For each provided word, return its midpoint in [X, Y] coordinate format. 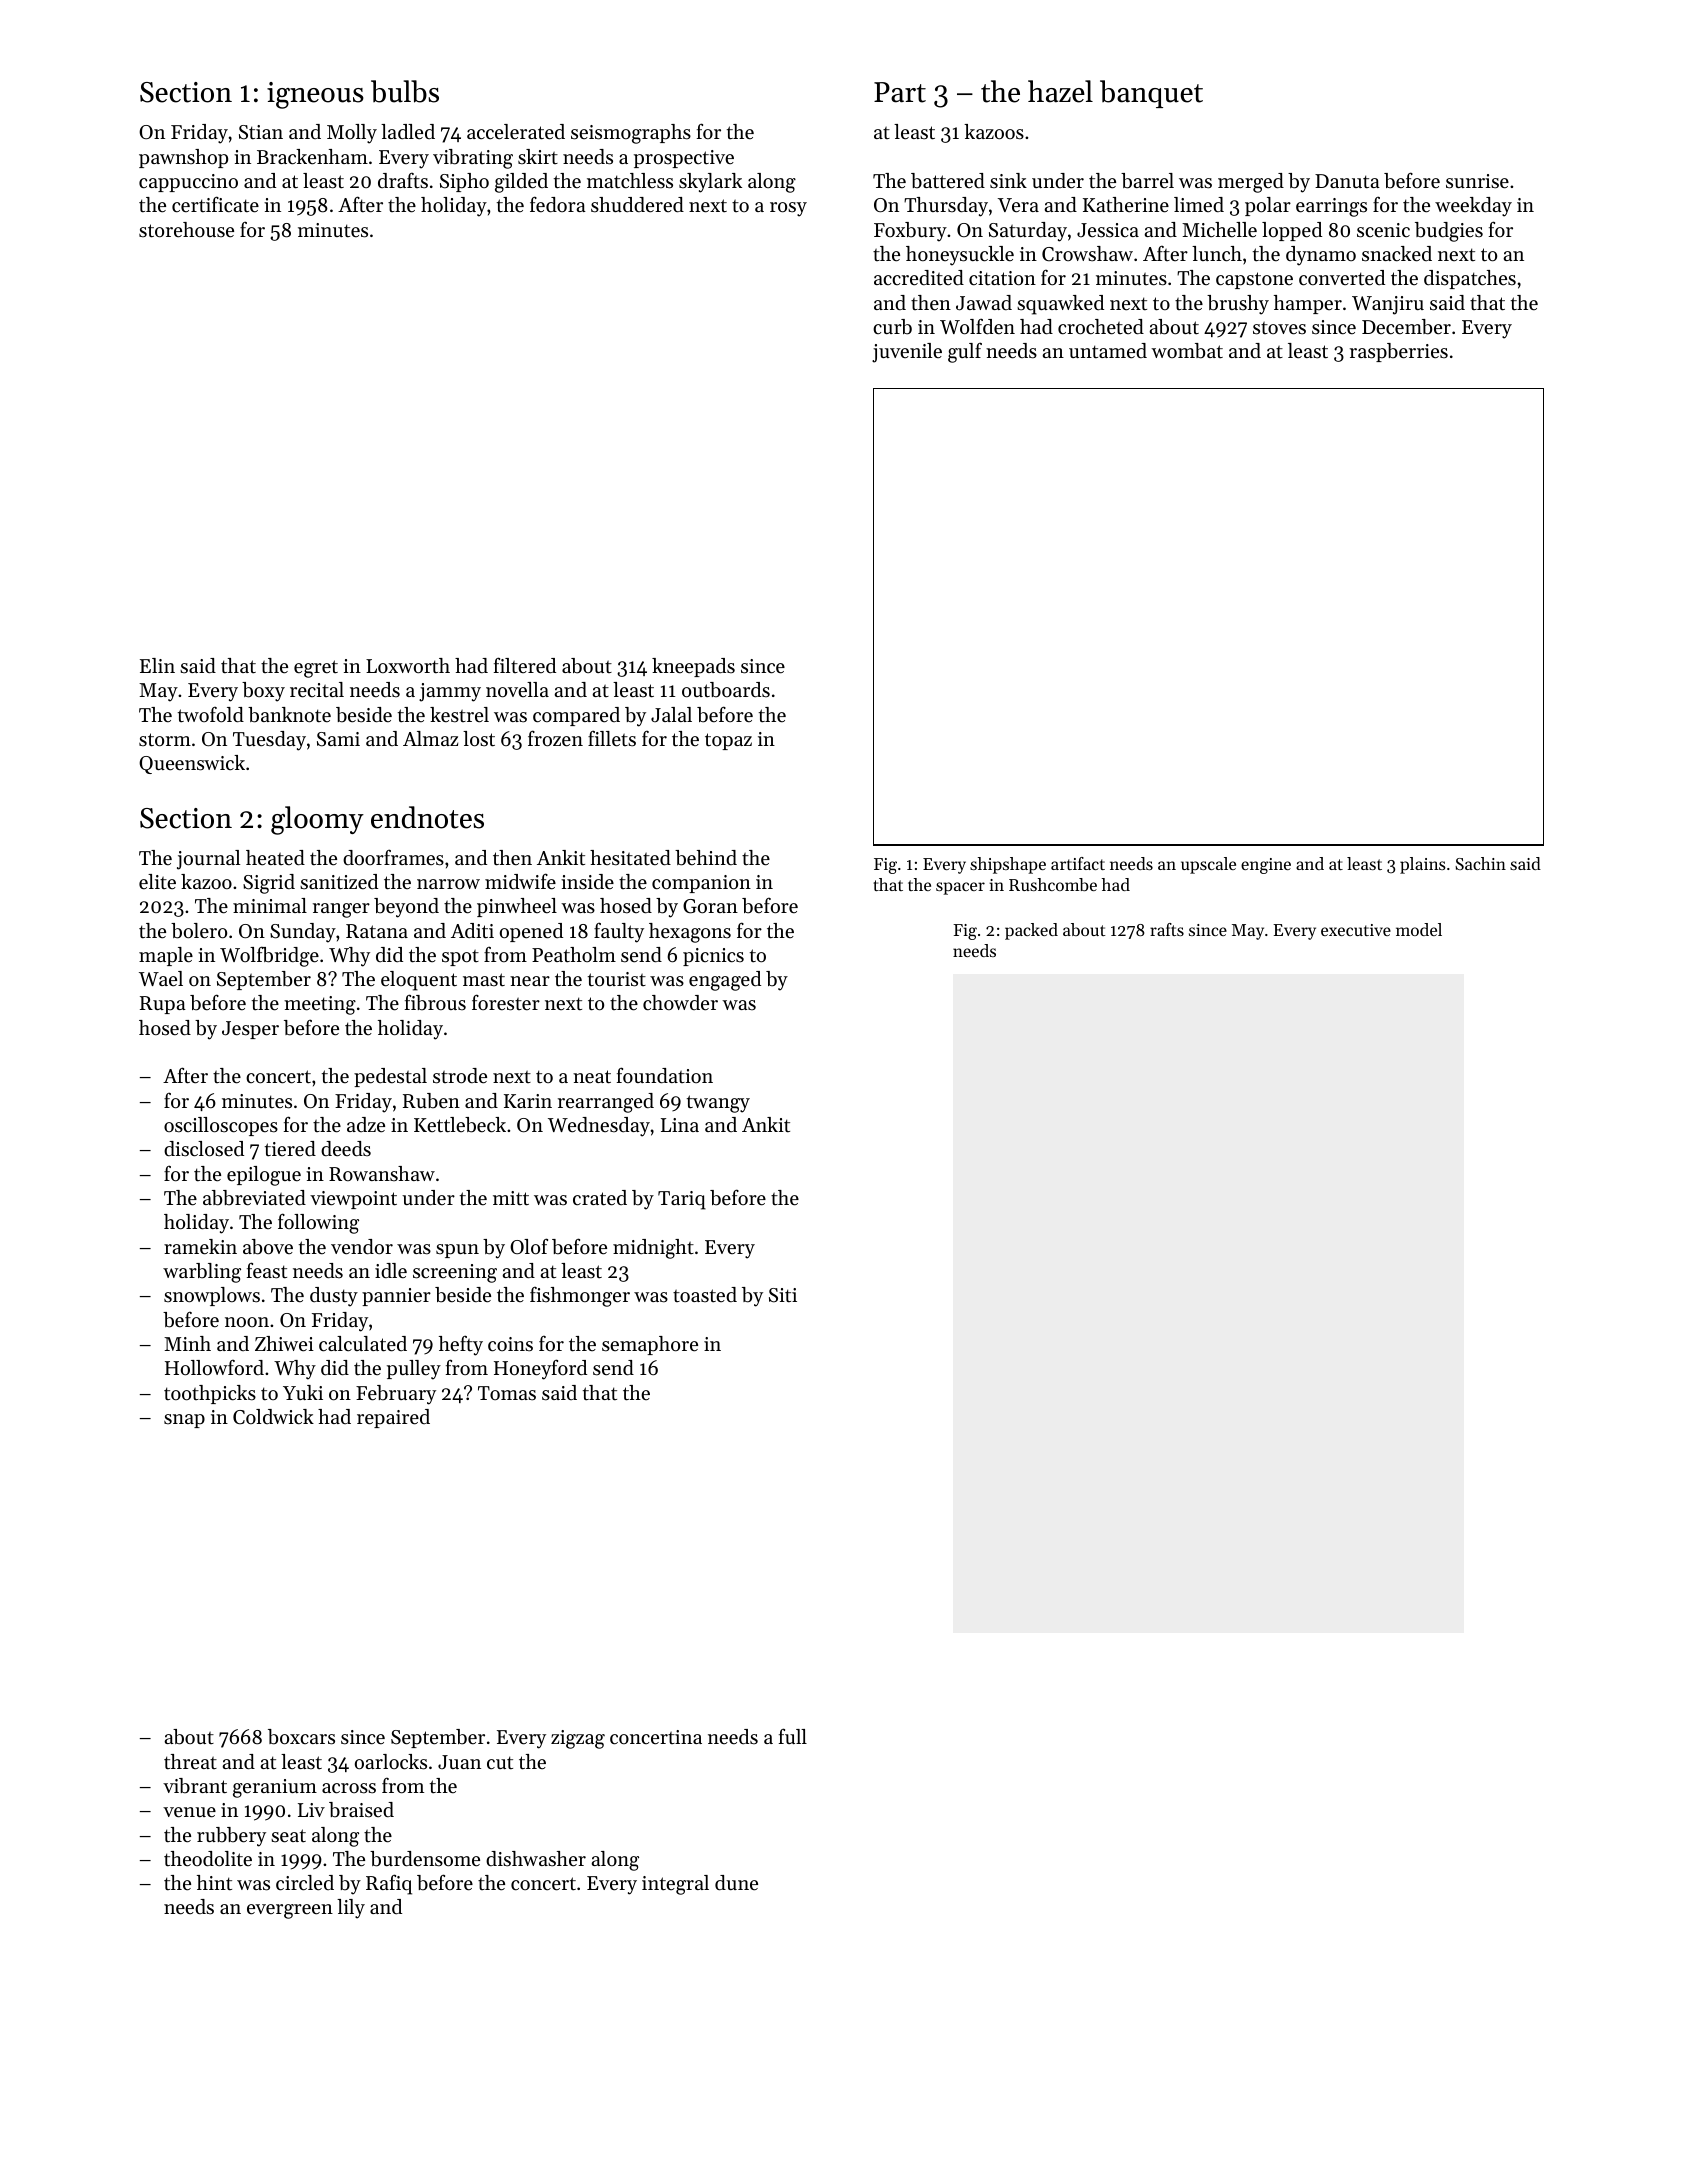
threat [190, 1762]
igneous [315, 95]
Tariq [682, 1200]
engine [1266, 866]
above [268, 1247]
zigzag [578, 1739]
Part [900, 92]
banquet [1151, 94]
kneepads [693, 667]
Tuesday [269, 741]
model [1419, 929]
